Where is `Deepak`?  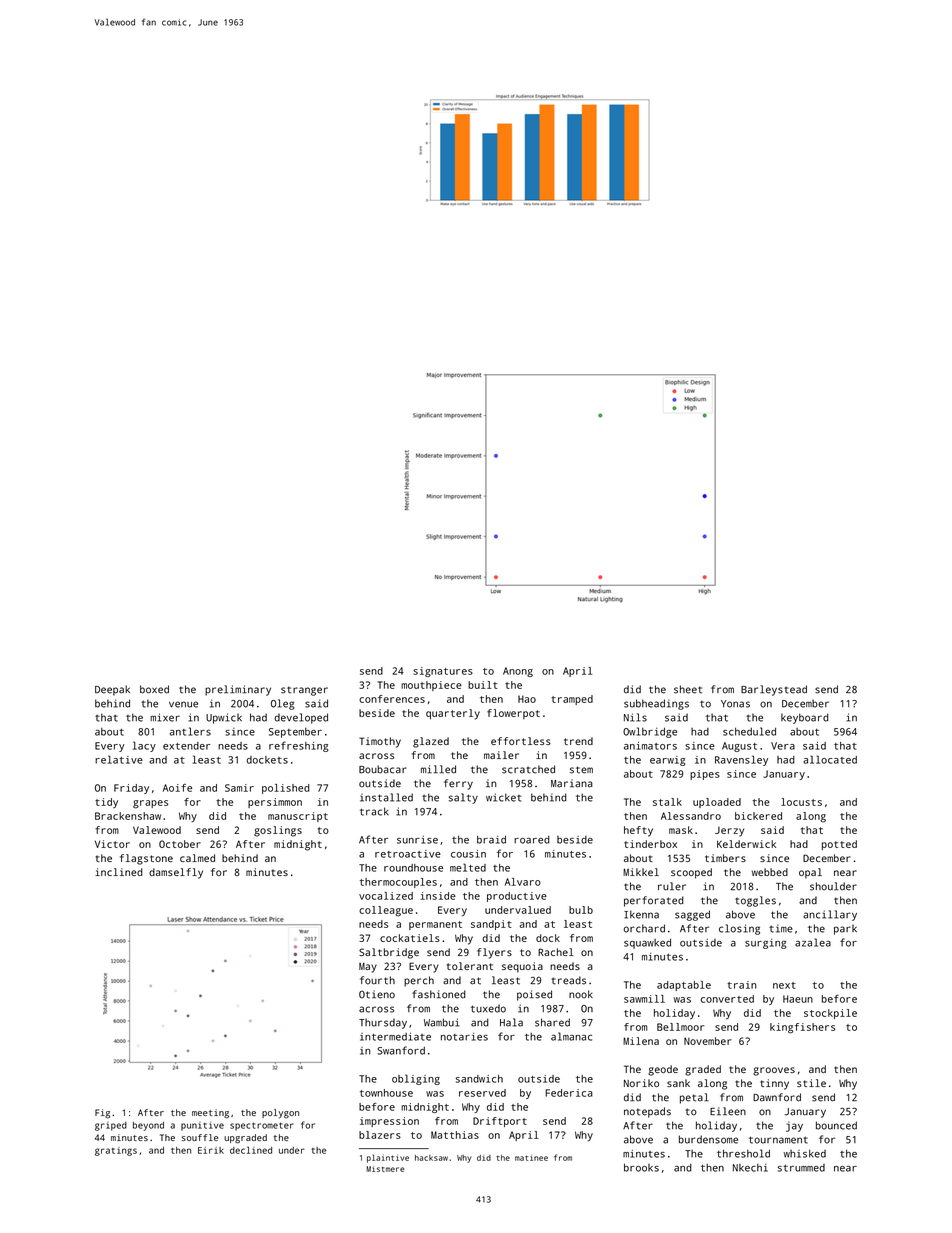
Deepak is located at coordinates (112, 690).
